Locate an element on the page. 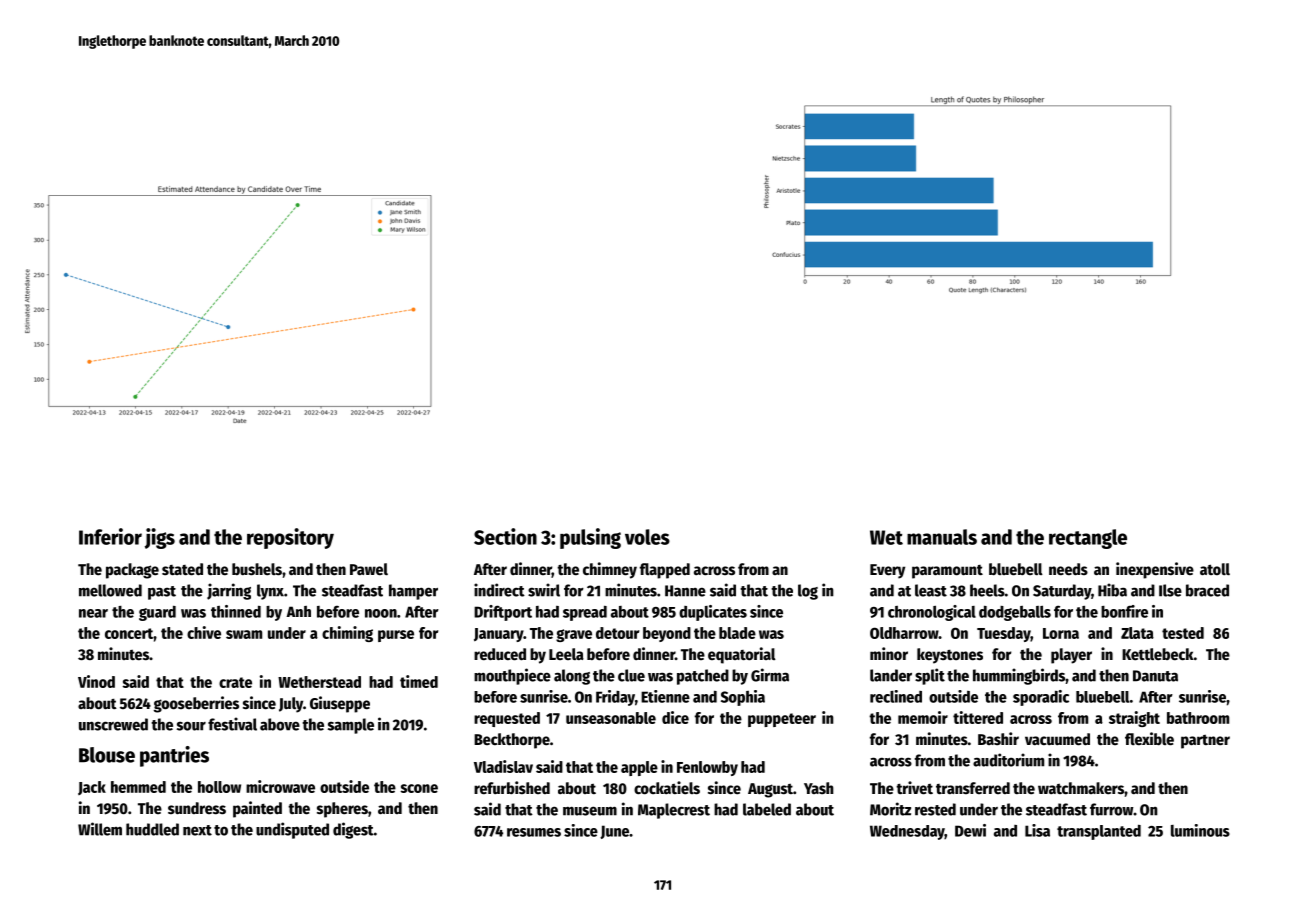 This document has height=924, width=1308. bushels is located at coordinates (257, 569).
